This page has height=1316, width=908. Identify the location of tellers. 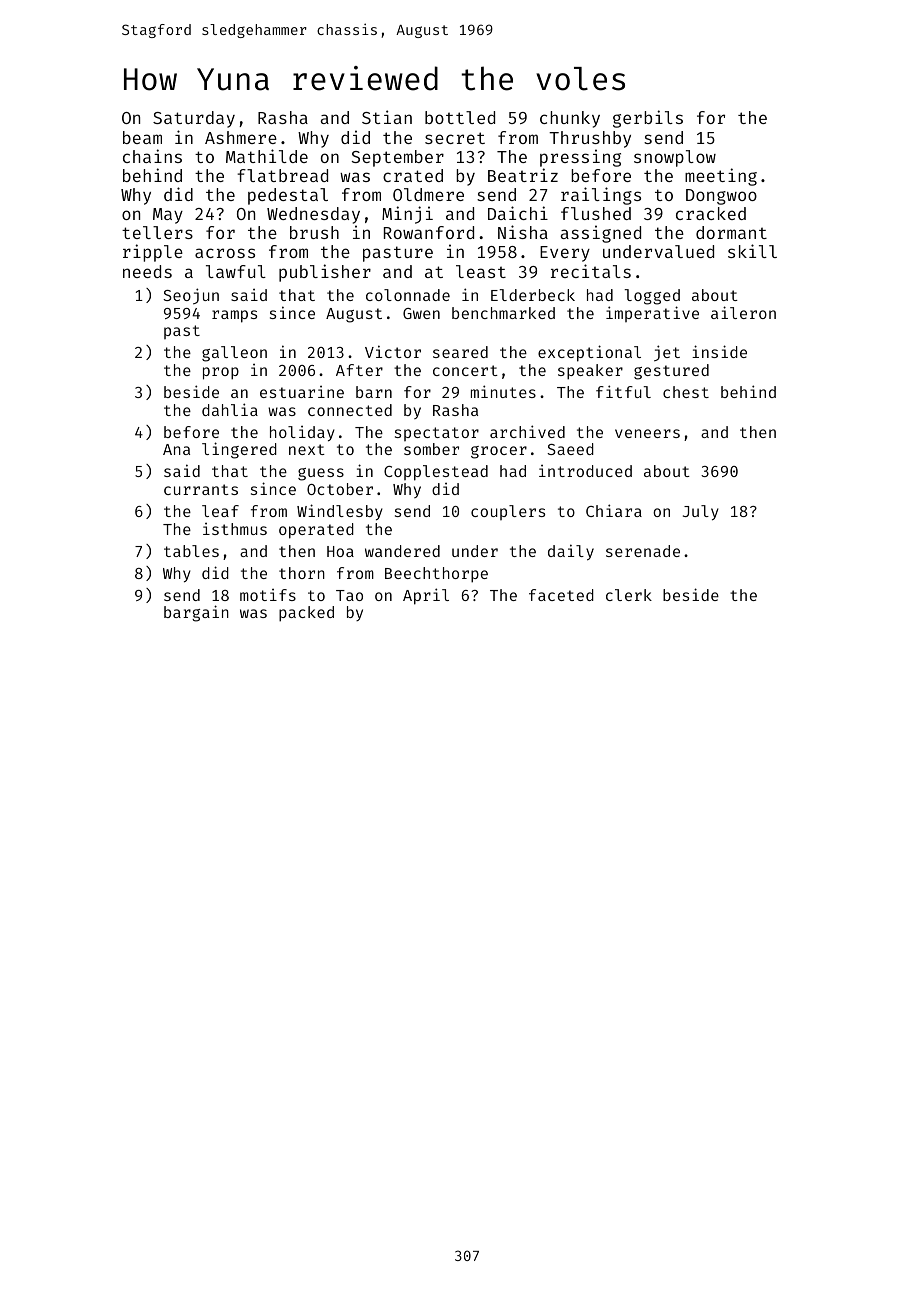
(157, 232).
